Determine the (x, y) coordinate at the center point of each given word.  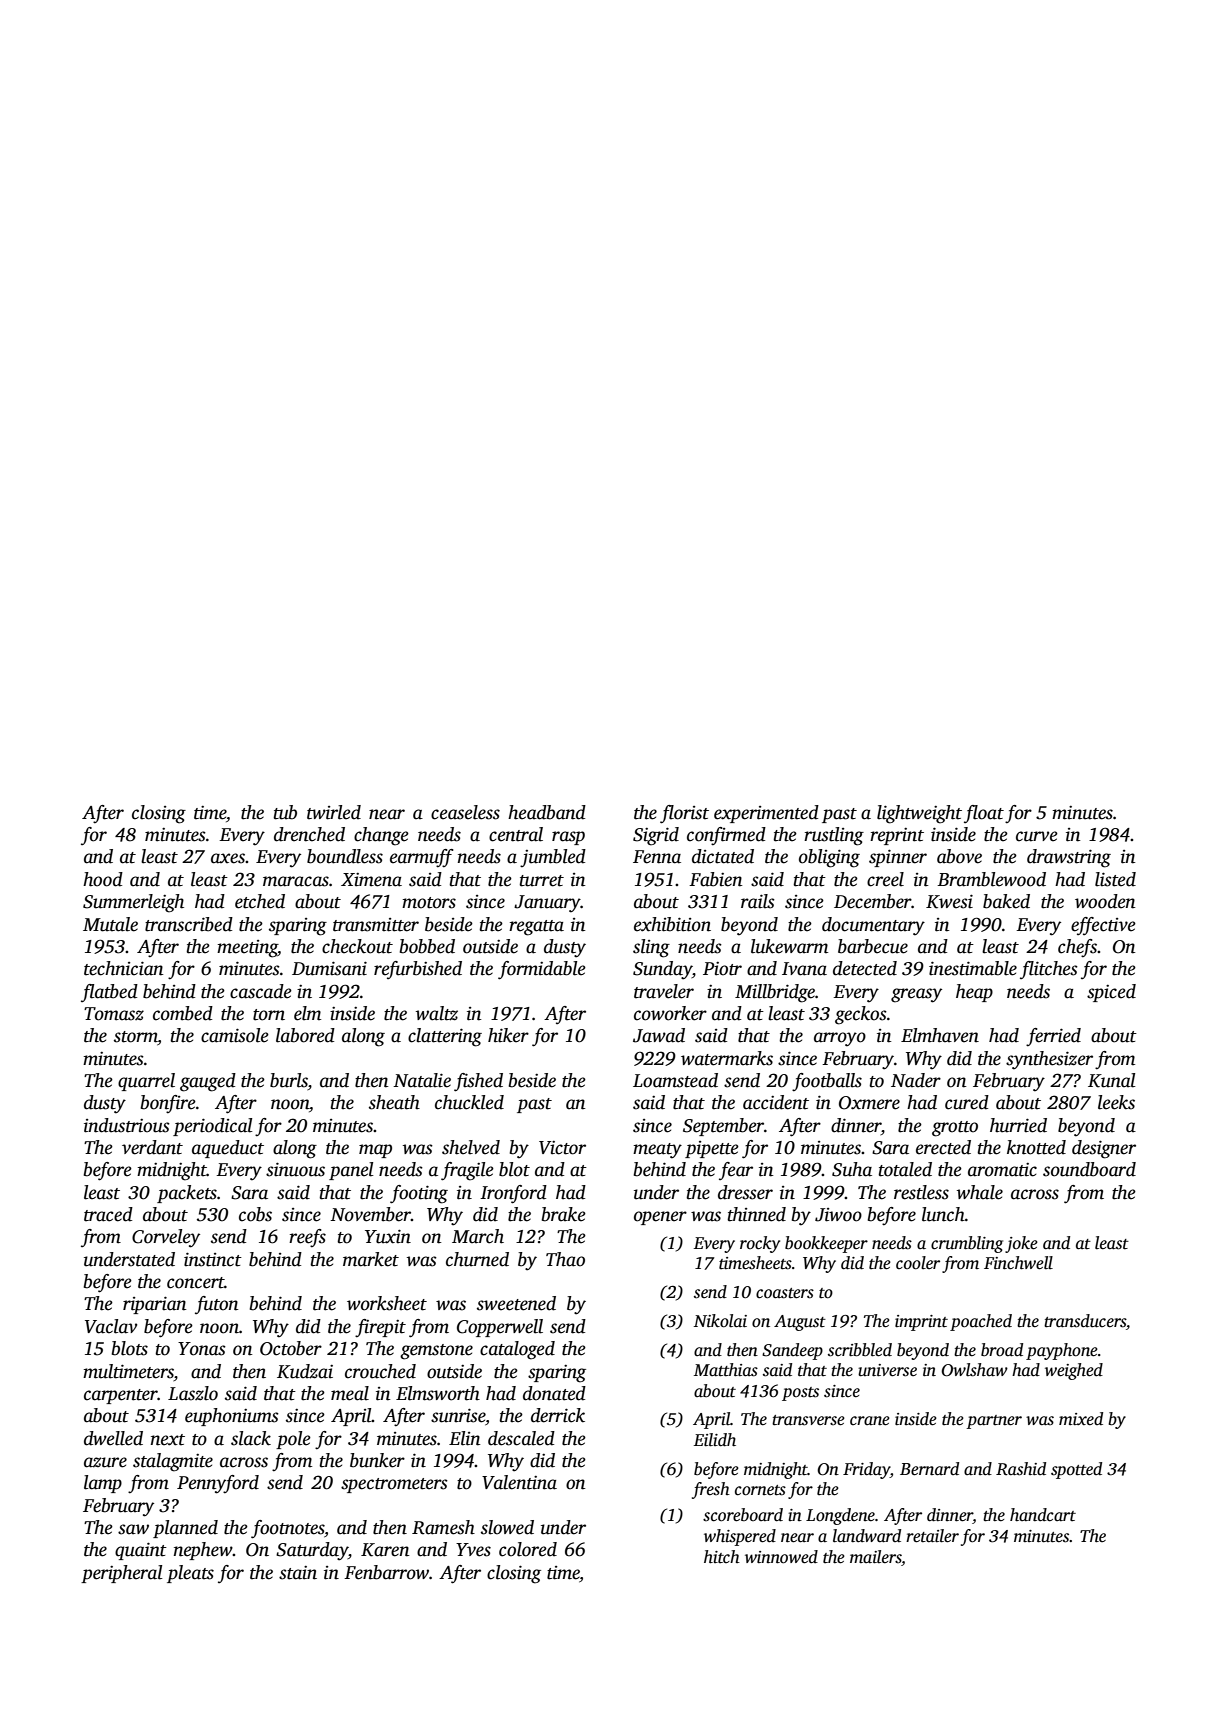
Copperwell (500, 1328)
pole (293, 1440)
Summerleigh (133, 903)
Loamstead (675, 1080)
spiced (1111, 993)
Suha (852, 1169)
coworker (670, 1013)
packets (187, 1194)
